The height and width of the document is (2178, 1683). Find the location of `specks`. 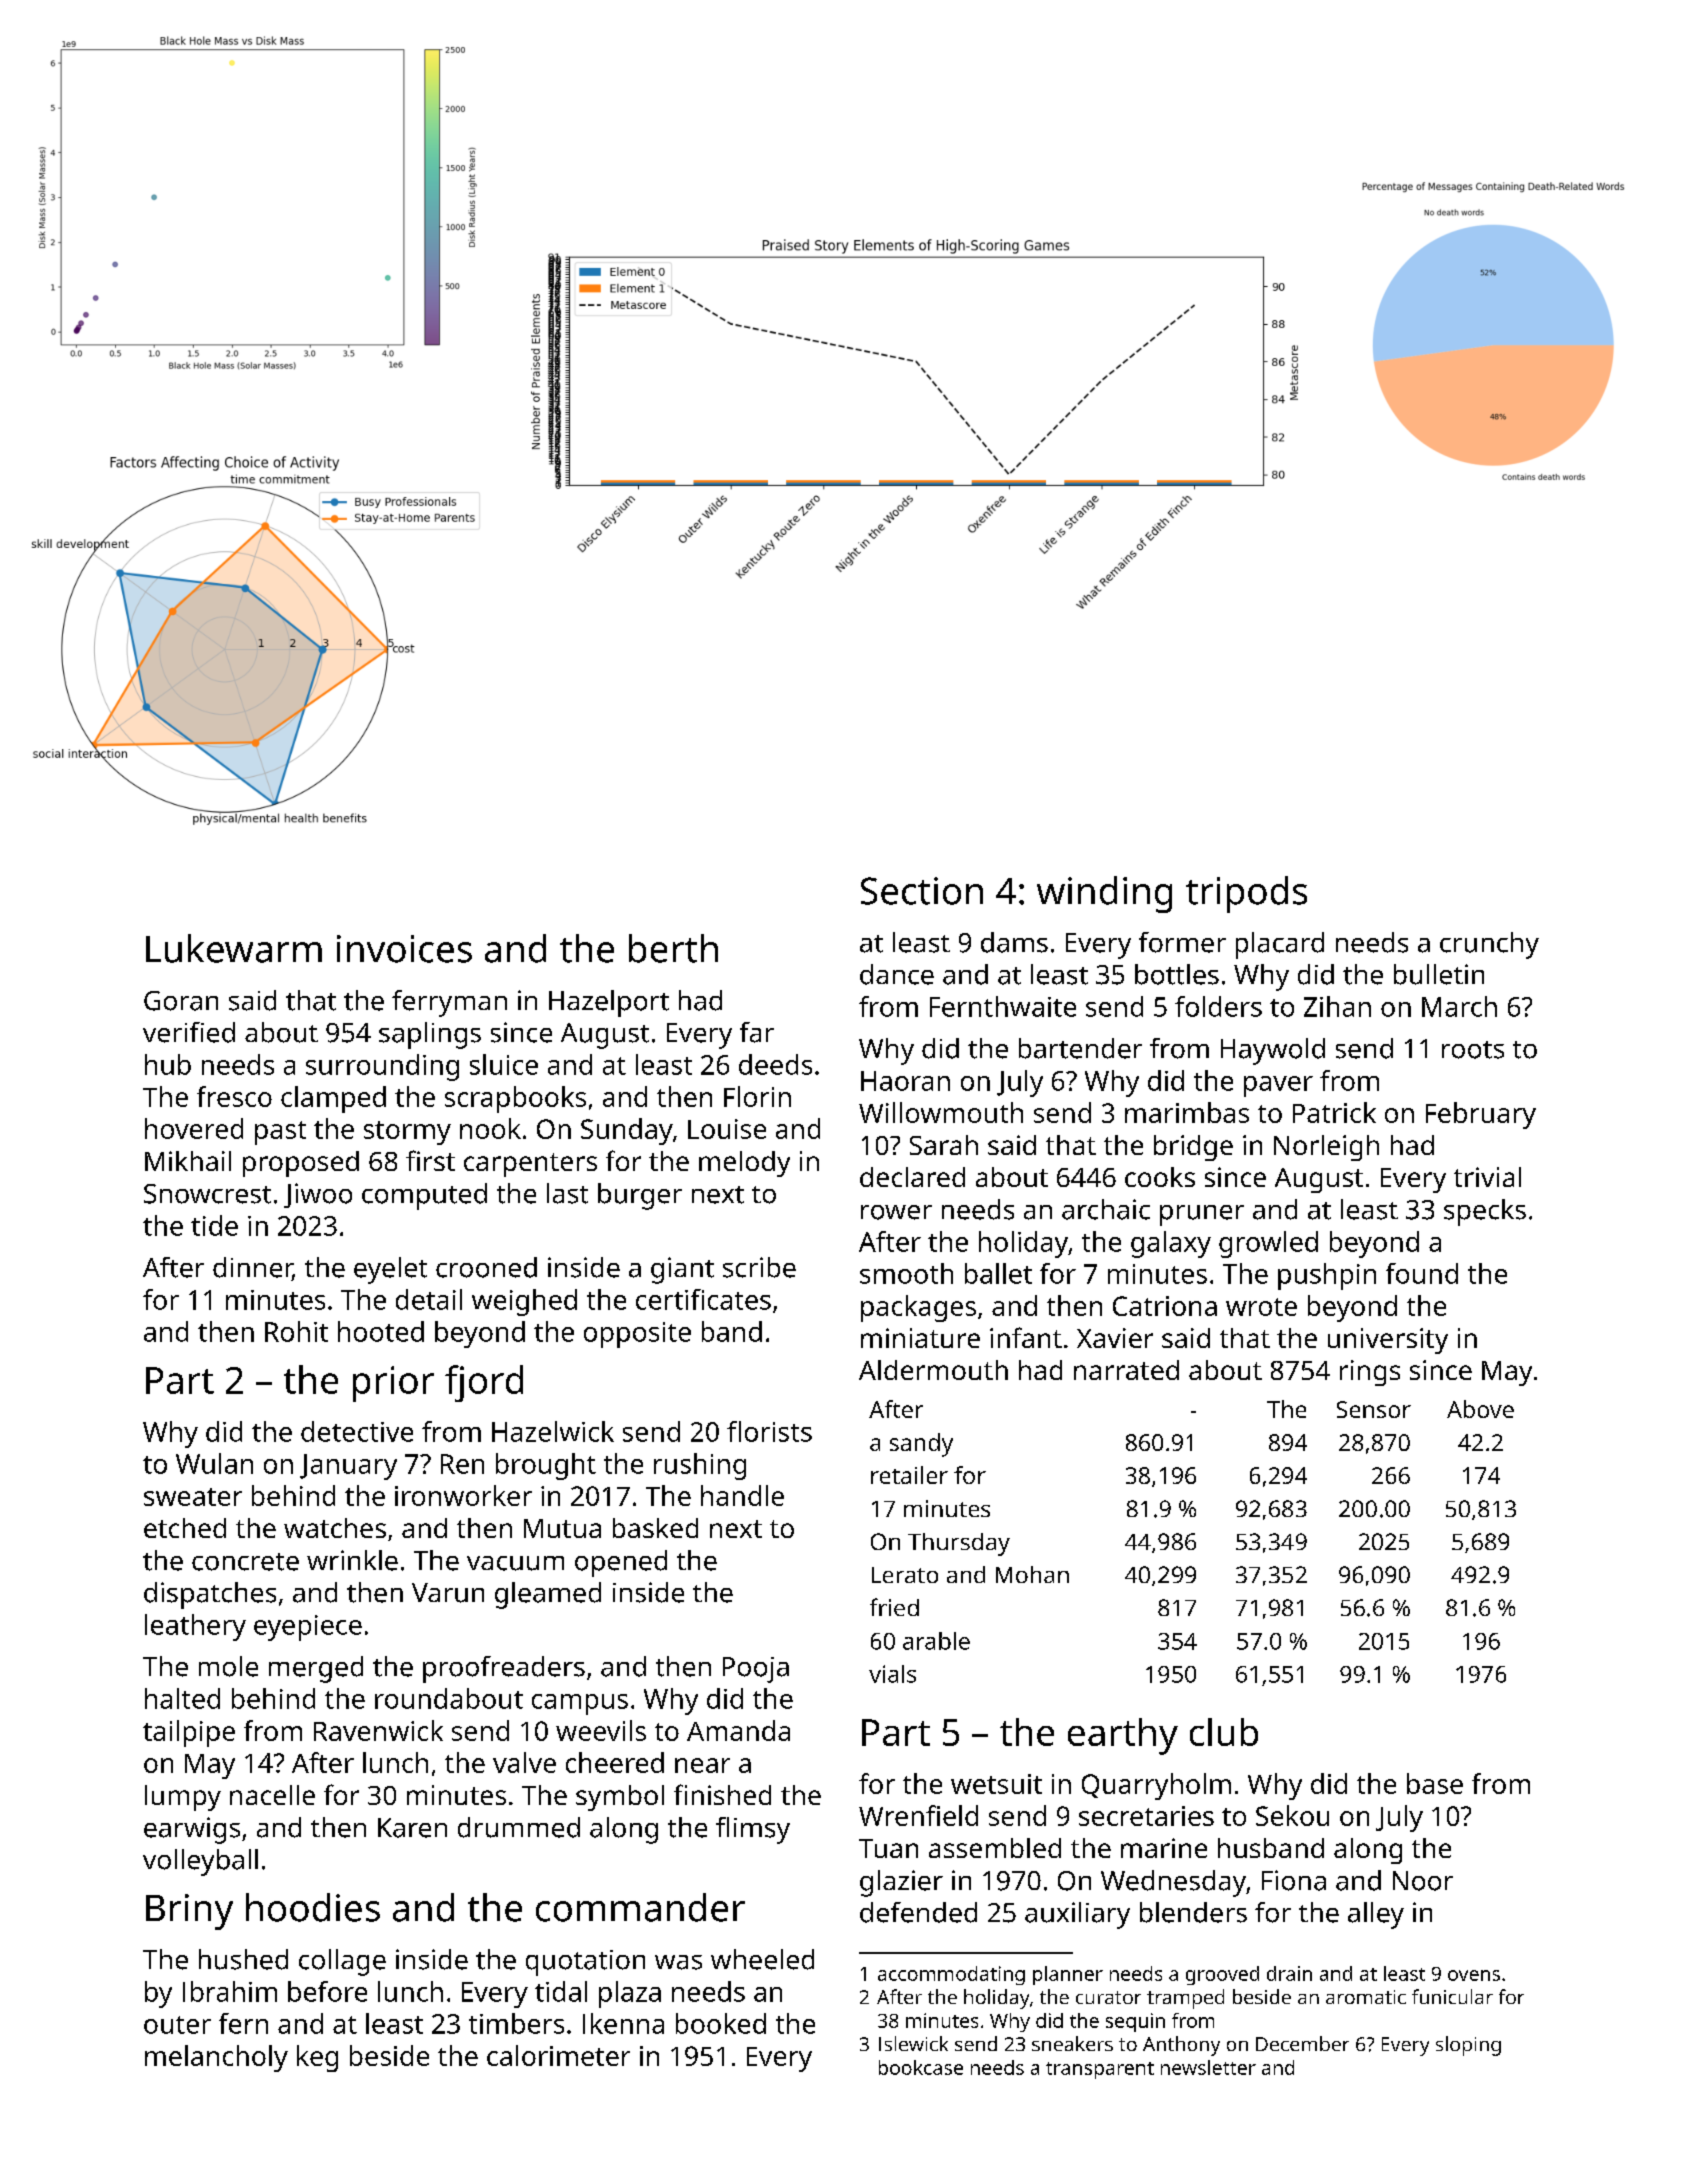

specks is located at coordinates (1485, 1212).
